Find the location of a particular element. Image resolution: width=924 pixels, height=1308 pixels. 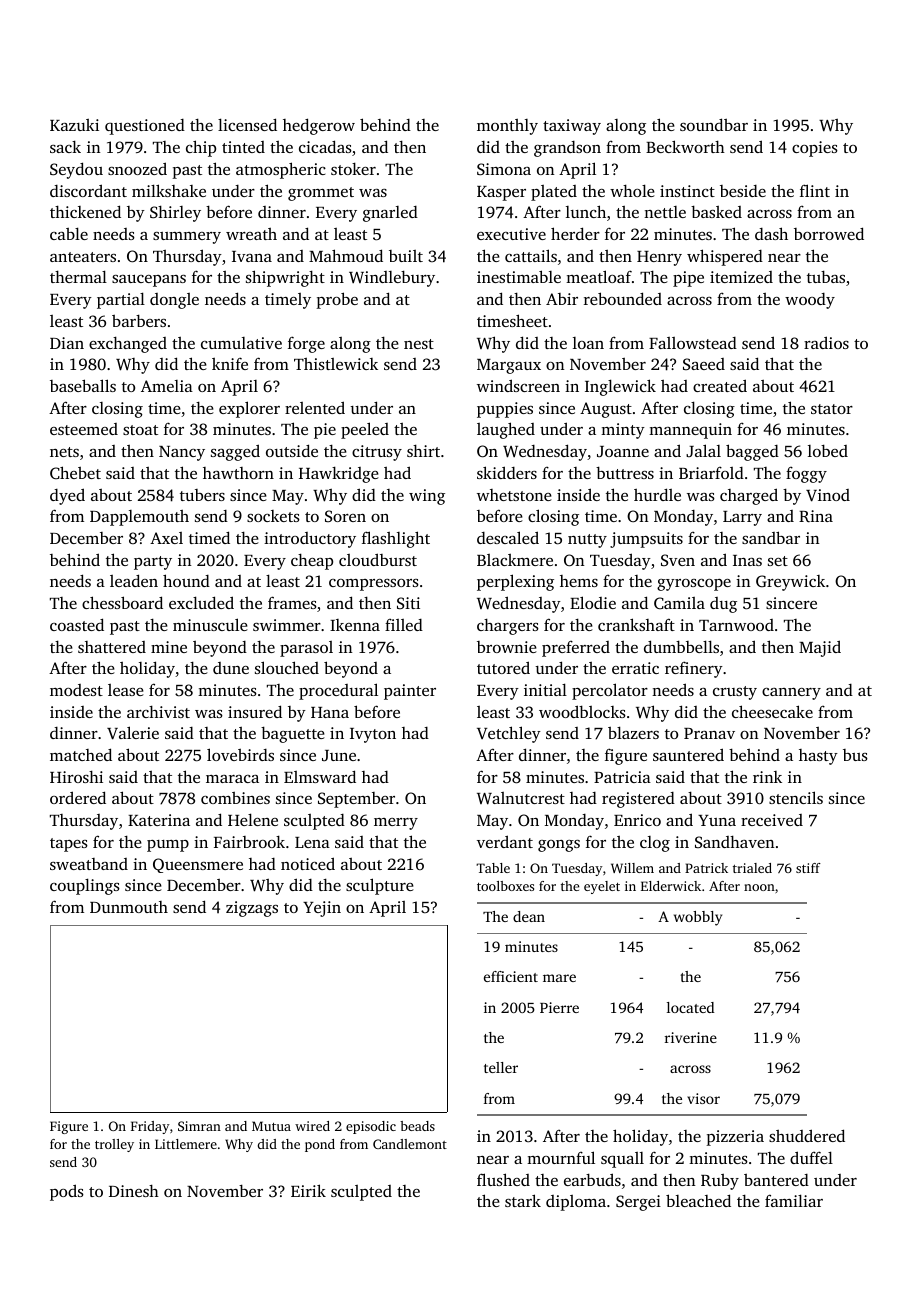

modest is located at coordinates (76, 690).
